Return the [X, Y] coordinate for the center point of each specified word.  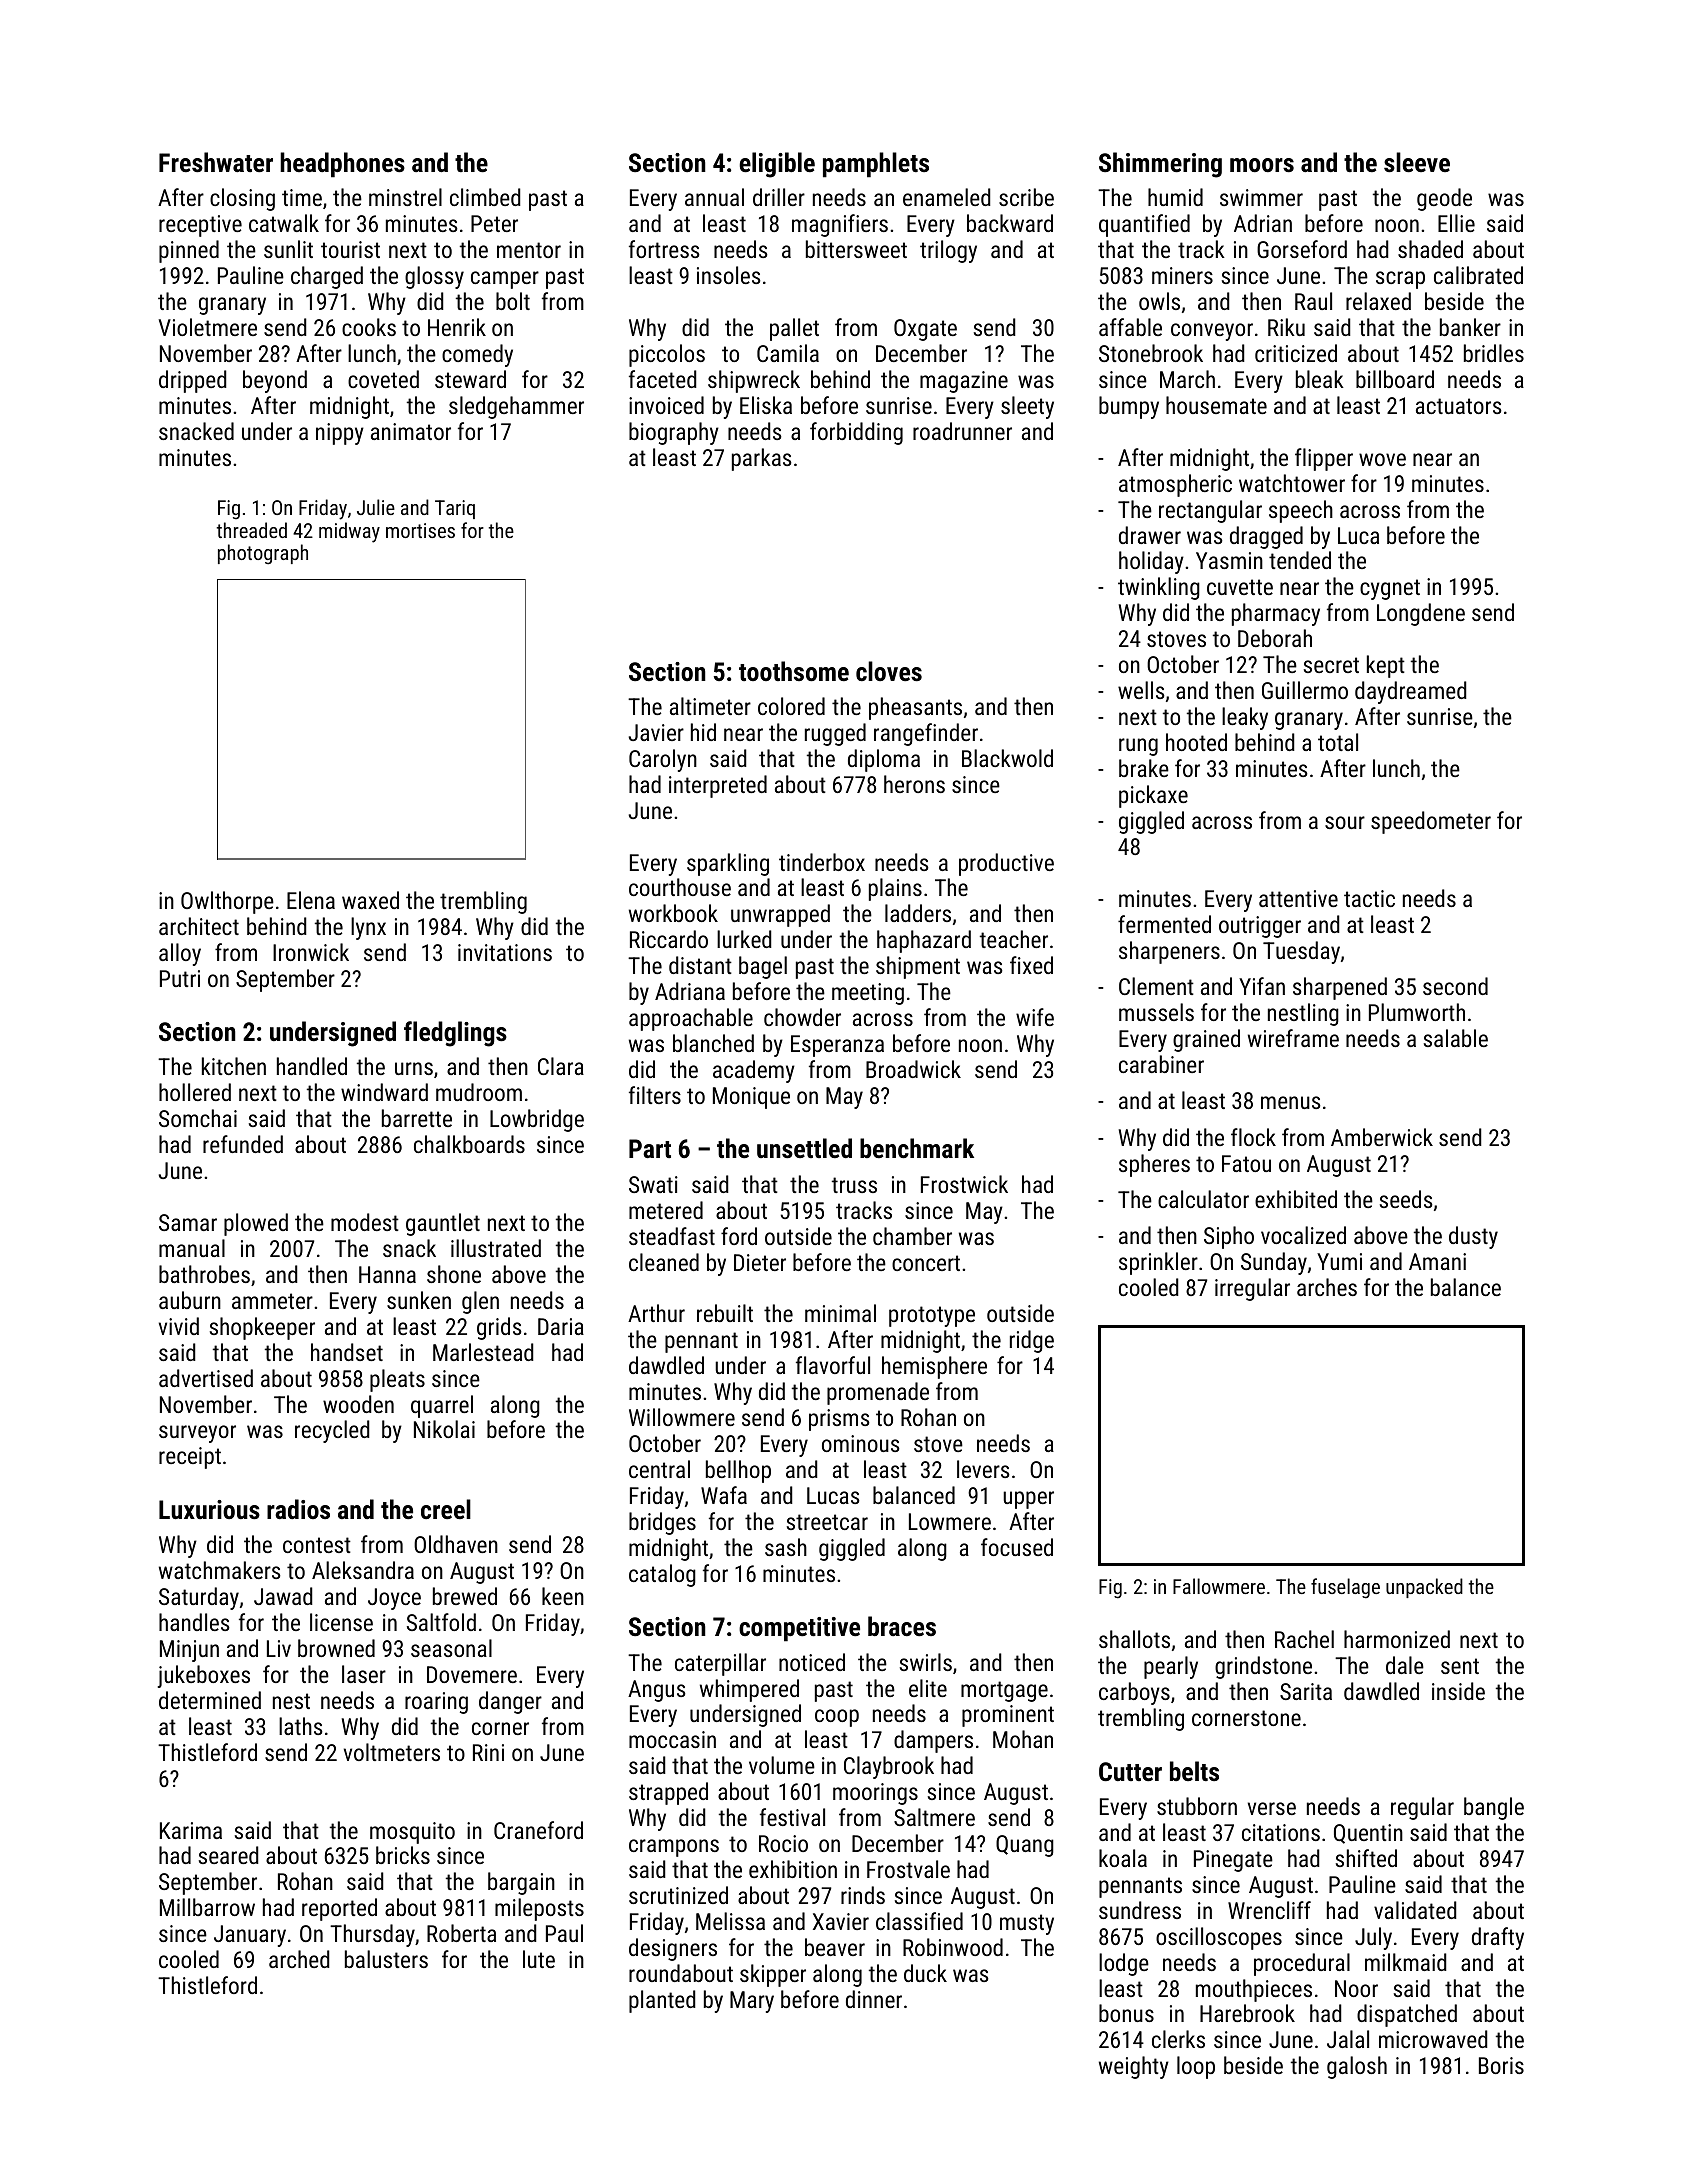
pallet [794, 329]
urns [414, 1068]
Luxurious [209, 1509]
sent [1460, 1666]
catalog [662, 1575]
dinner [874, 1999]
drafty [1498, 1938]
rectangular [1210, 511]
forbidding [856, 433]
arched [299, 1959]
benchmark [917, 1148]
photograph [263, 554]
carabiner [1161, 1064]
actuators [1459, 406]
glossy [434, 277]
